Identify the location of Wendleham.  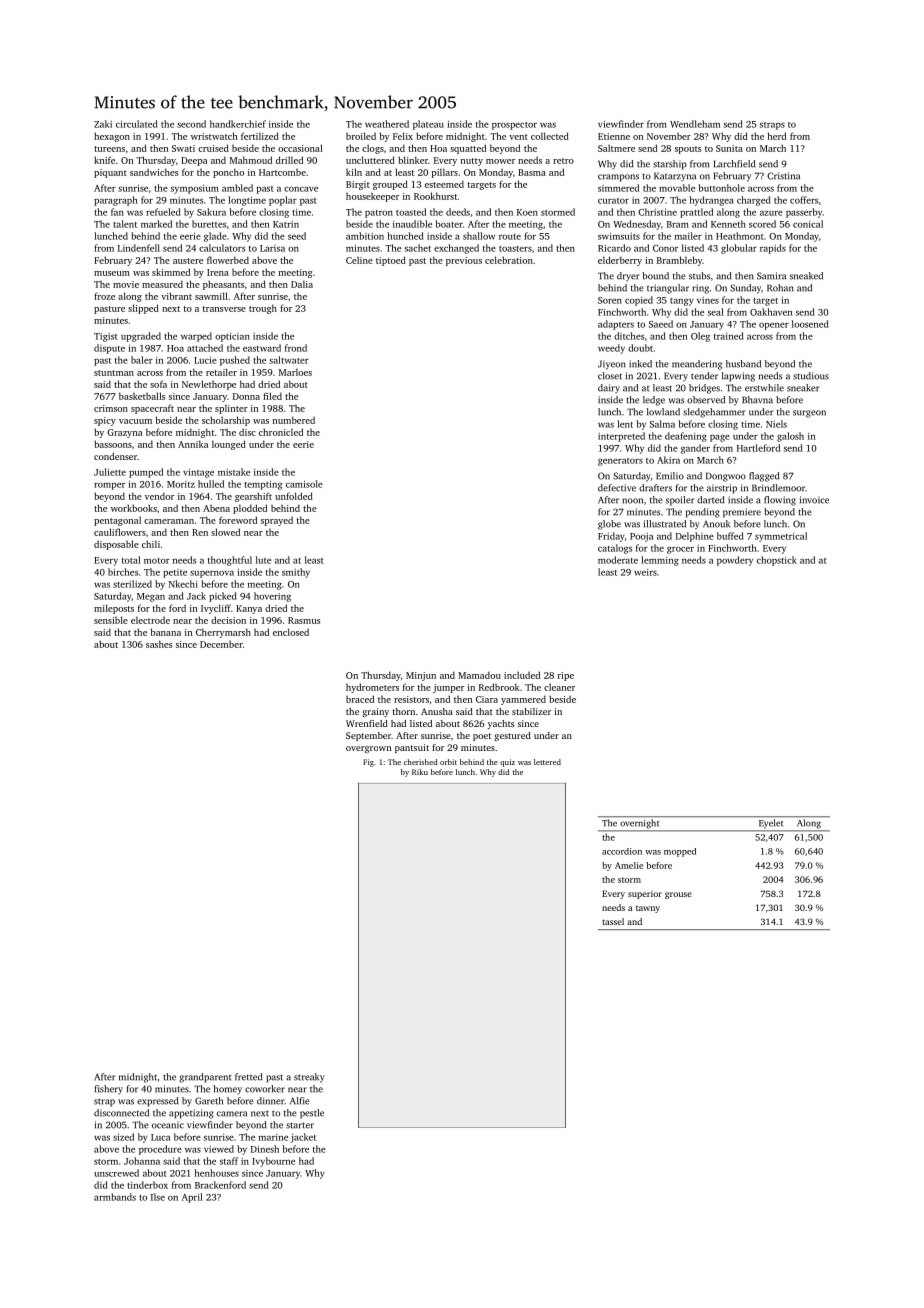
(695, 124).
